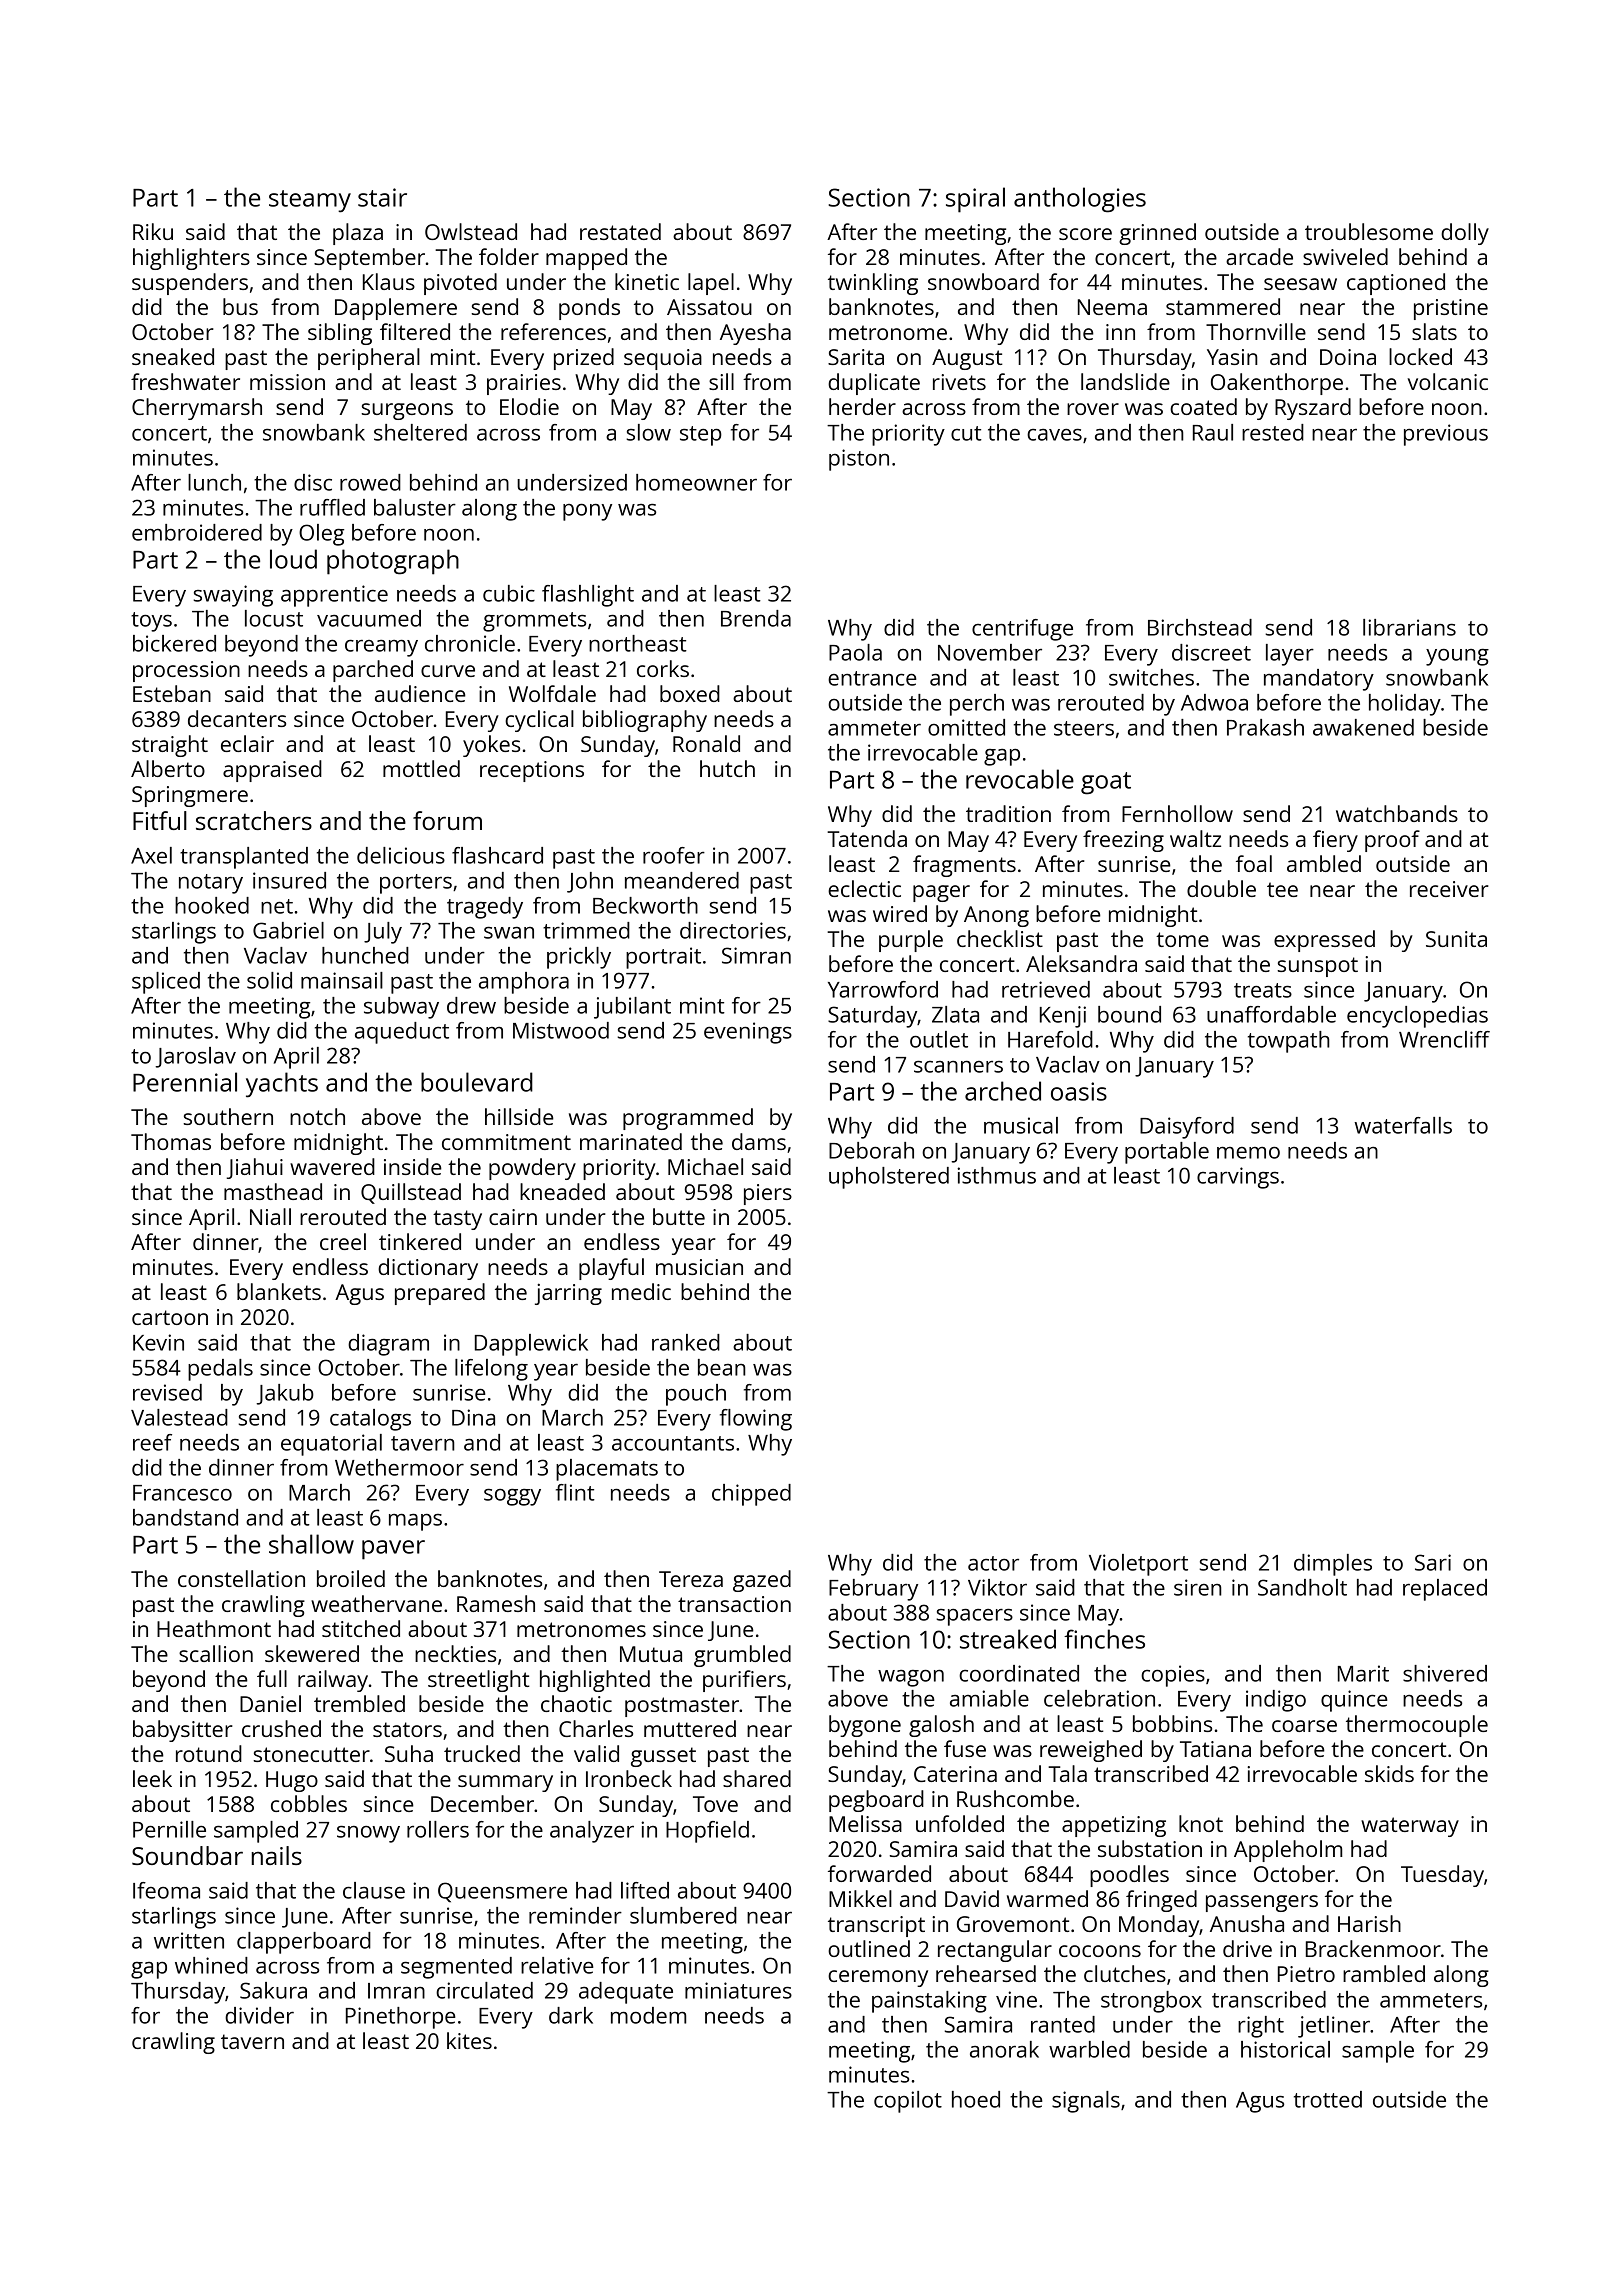  What do you see at coordinates (592, 1832) in the page?
I see `analyzer` at bounding box center [592, 1832].
